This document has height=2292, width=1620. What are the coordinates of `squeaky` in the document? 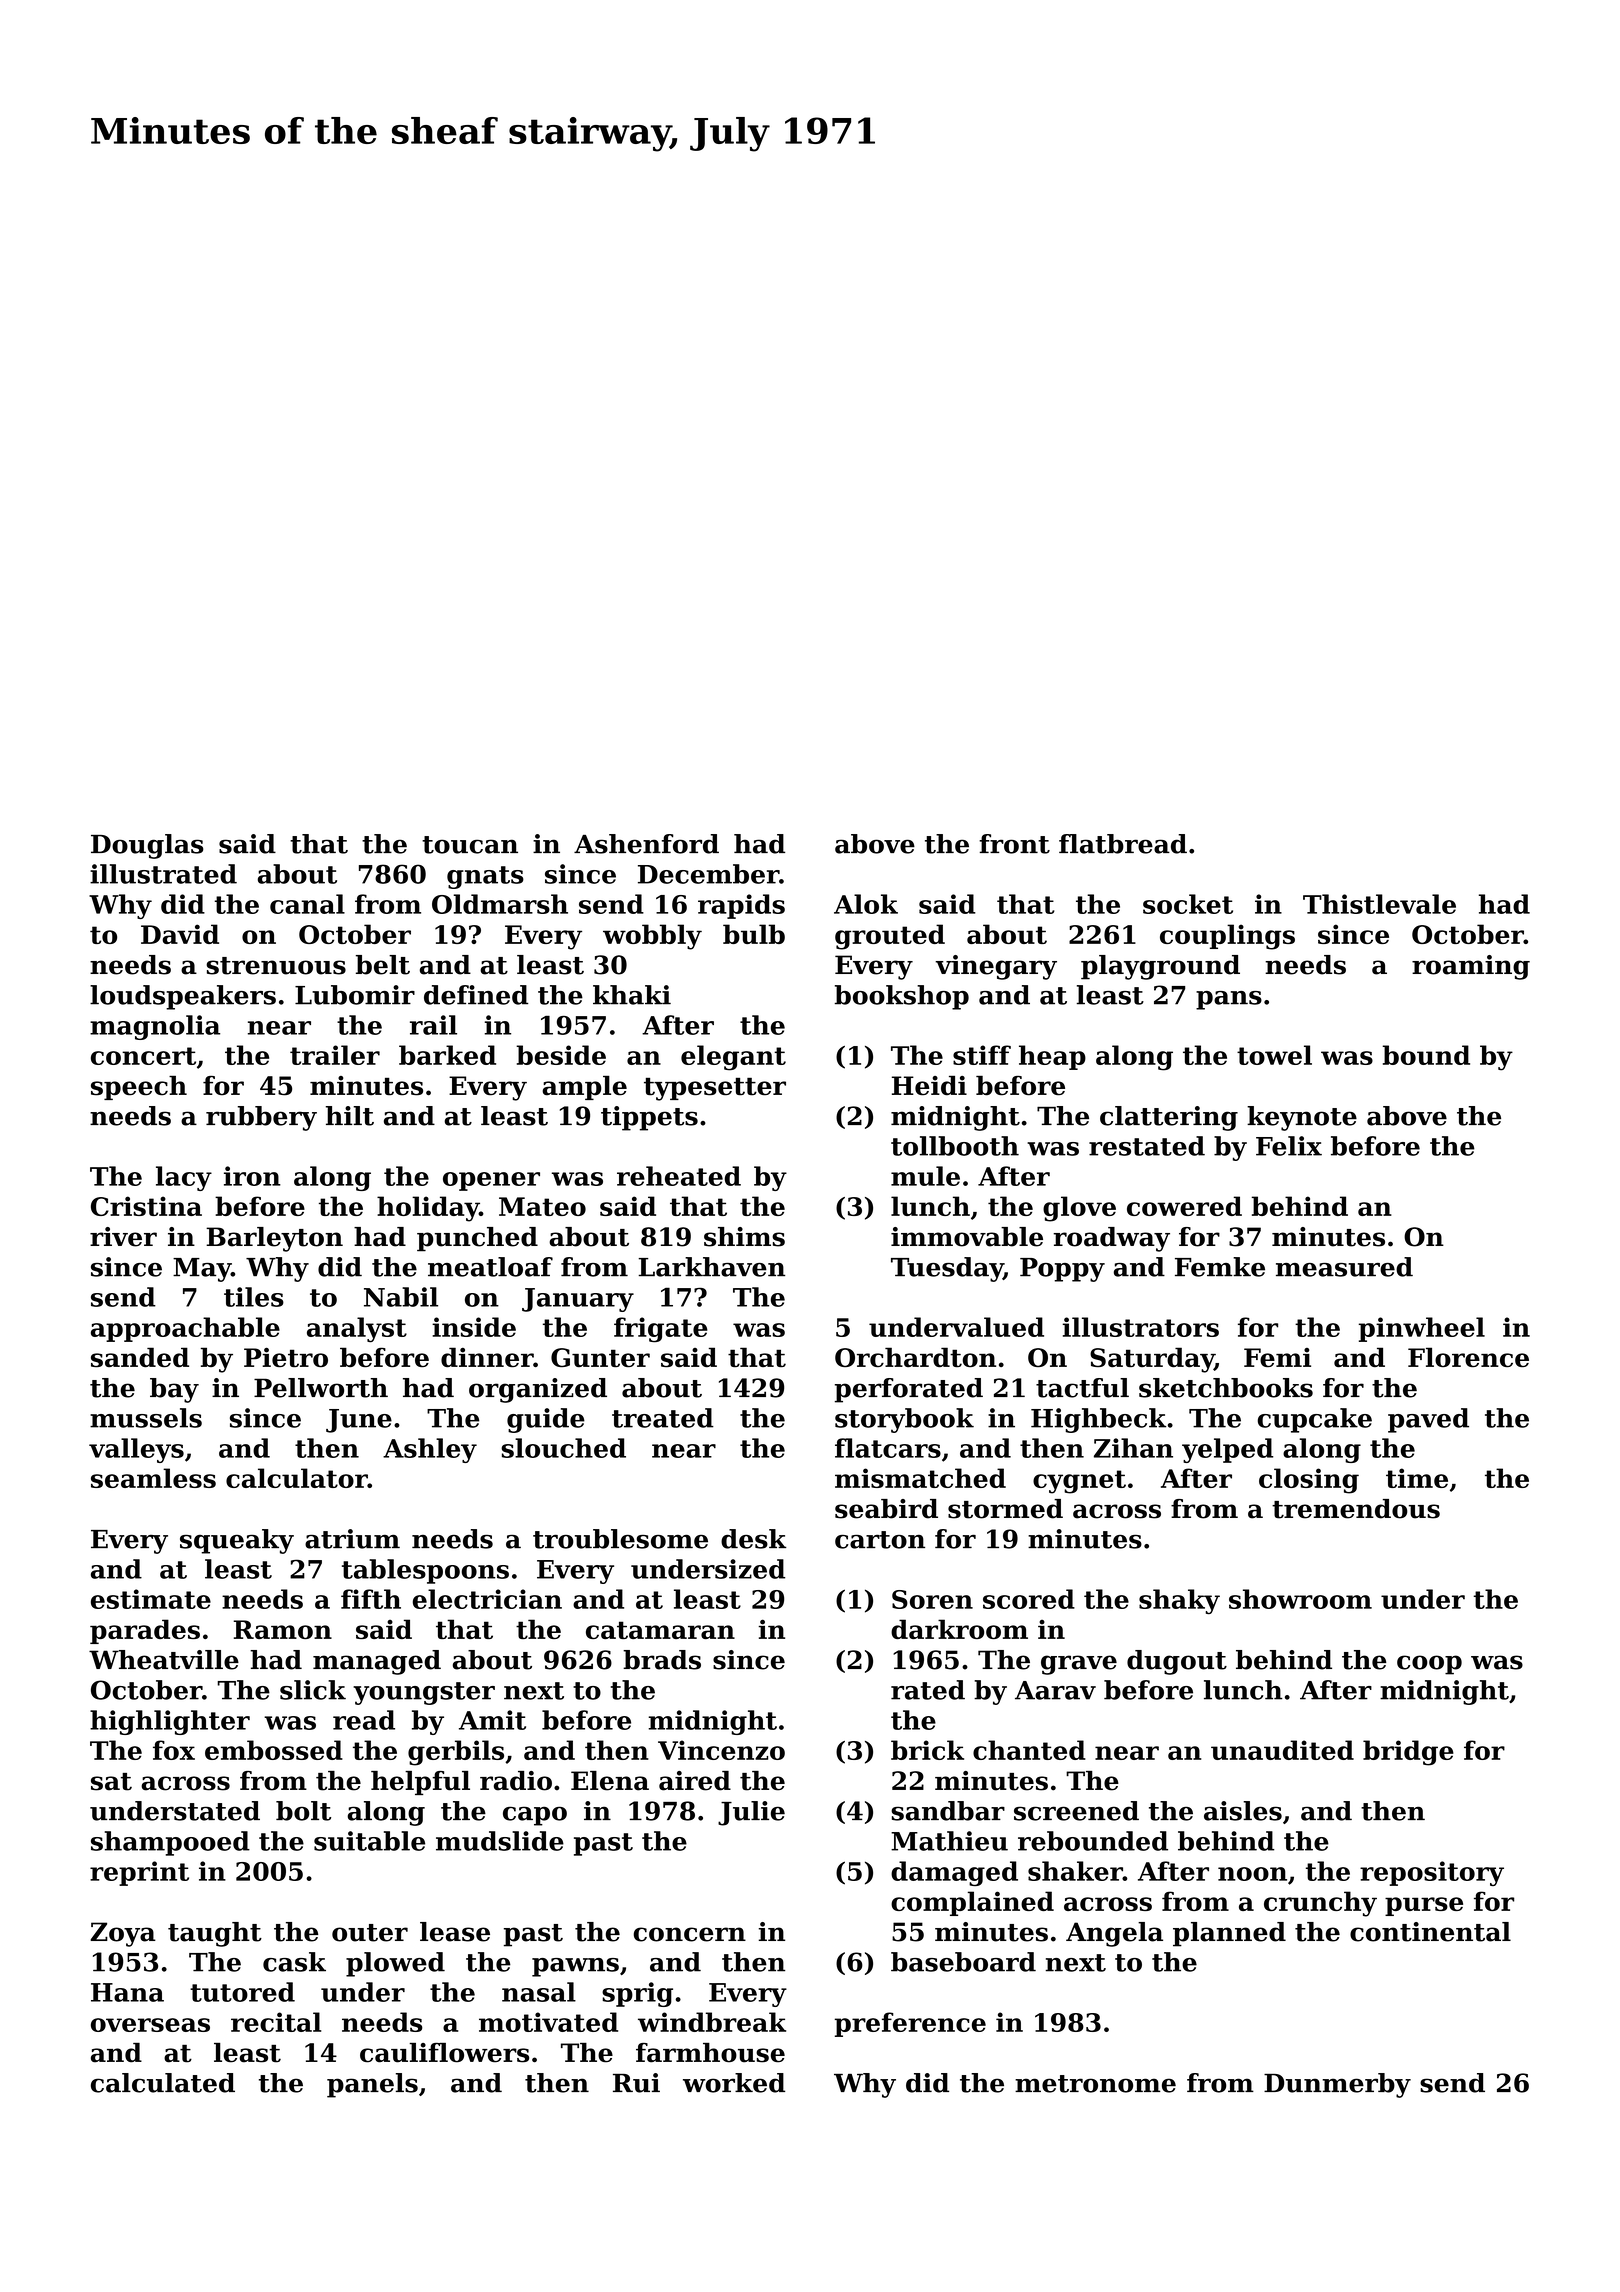 It's located at (237, 1541).
